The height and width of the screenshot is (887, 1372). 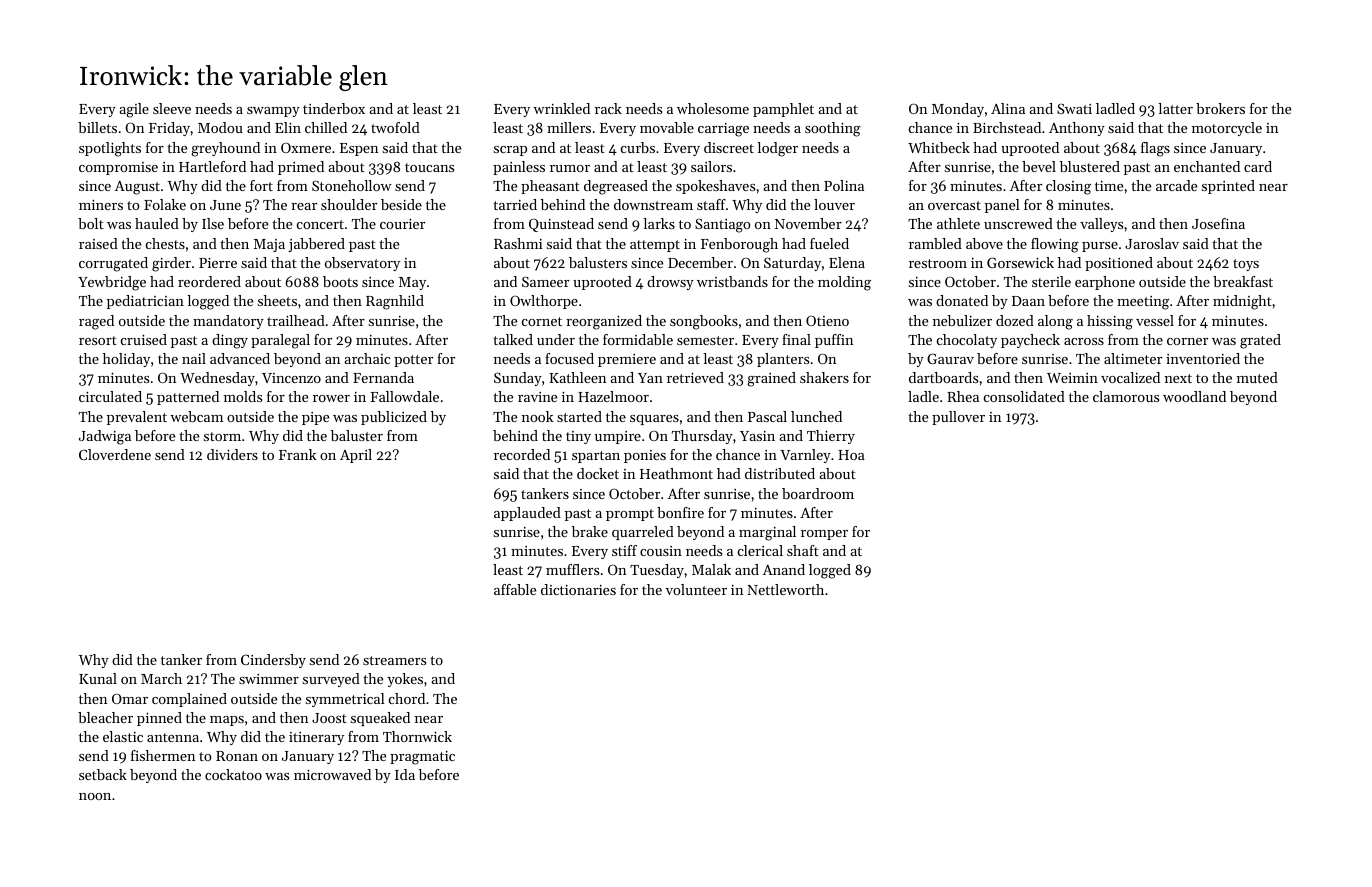 I want to click on woodland, so click(x=1194, y=396).
